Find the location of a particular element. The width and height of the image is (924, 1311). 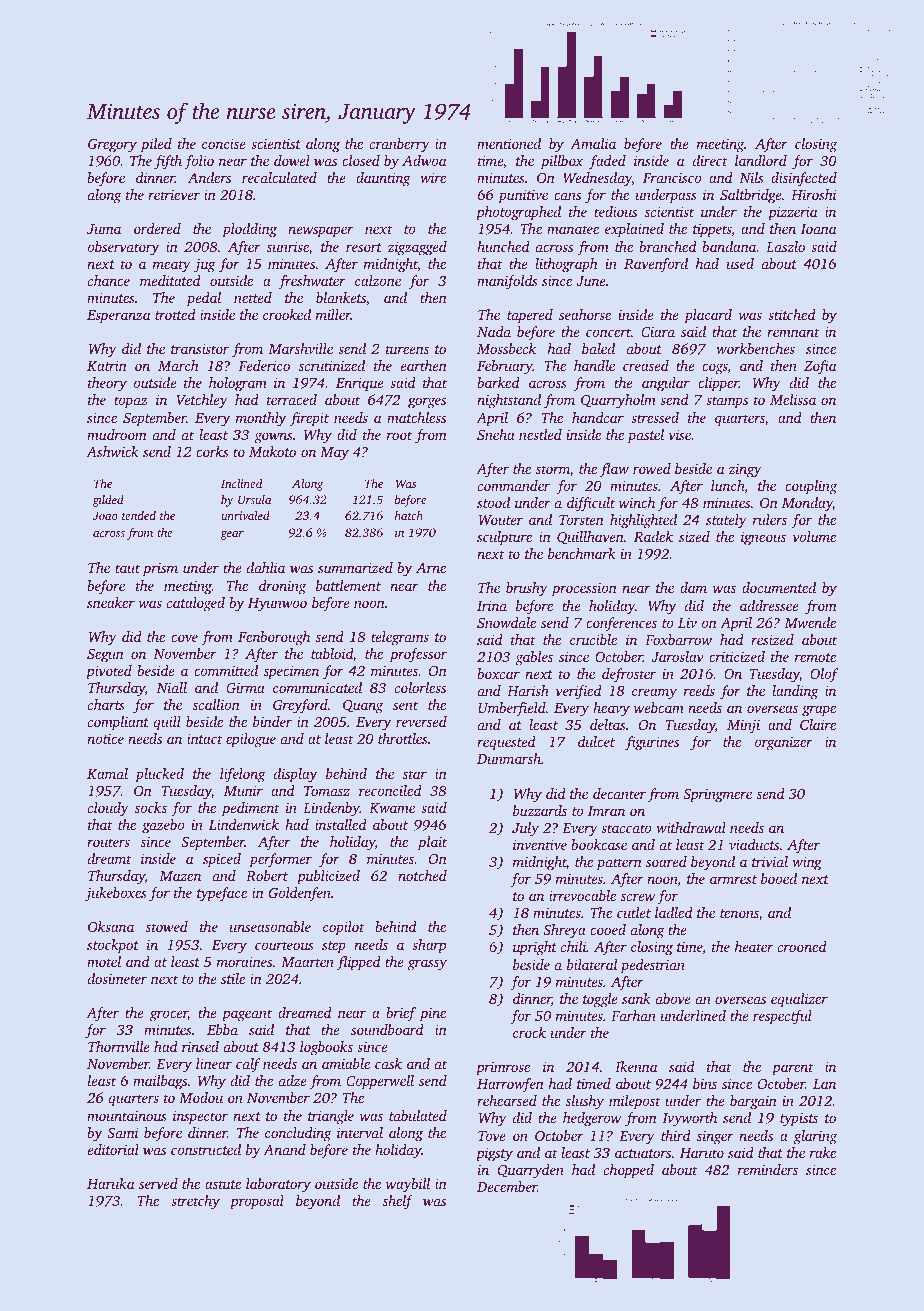

cranberry is located at coordinates (400, 145).
